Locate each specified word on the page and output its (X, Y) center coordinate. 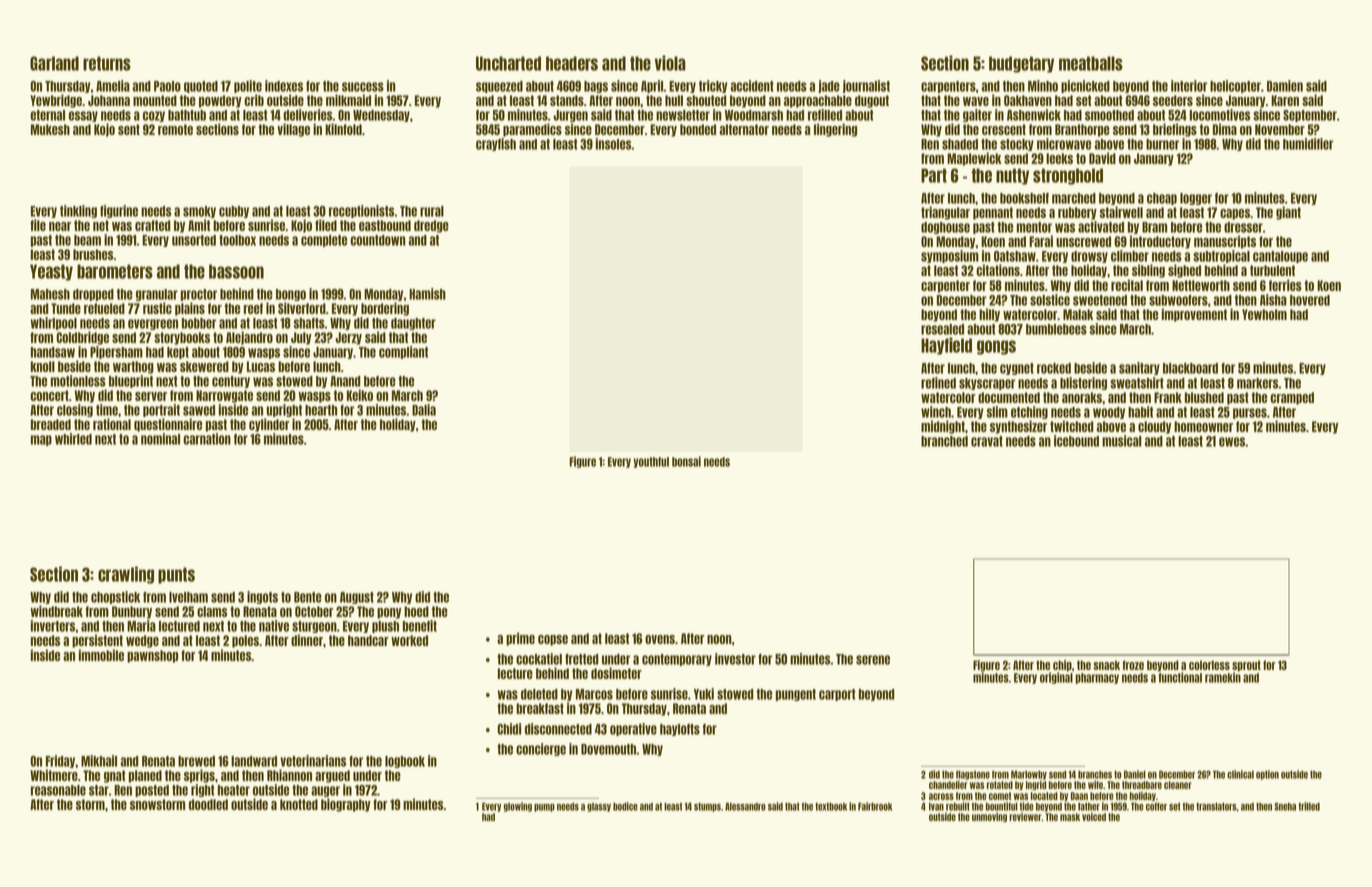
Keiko (360, 395)
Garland (54, 63)
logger (1196, 199)
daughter (413, 324)
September (1310, 116)
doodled (208, 804)
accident (752, 86)
